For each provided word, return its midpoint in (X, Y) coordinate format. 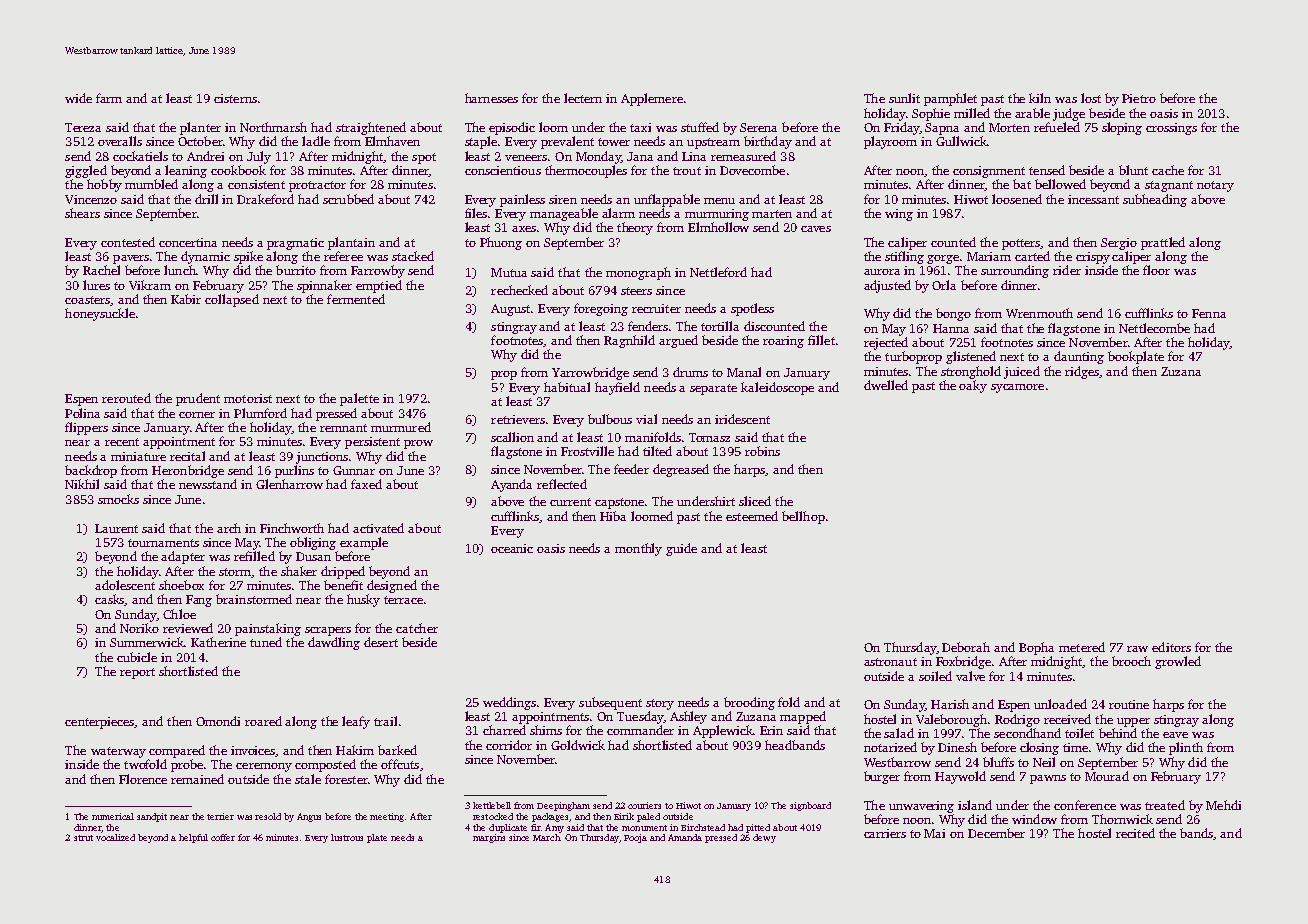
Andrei (205, 156)
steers (636, 291)
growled (1178, 662)
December (996, 833)
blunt (1133, 170)
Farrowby (378, 271)
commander (640, 730)
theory (635, 228)
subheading (1155, 200)
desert (381, 642)
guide (681, 549)
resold (268, 816)
